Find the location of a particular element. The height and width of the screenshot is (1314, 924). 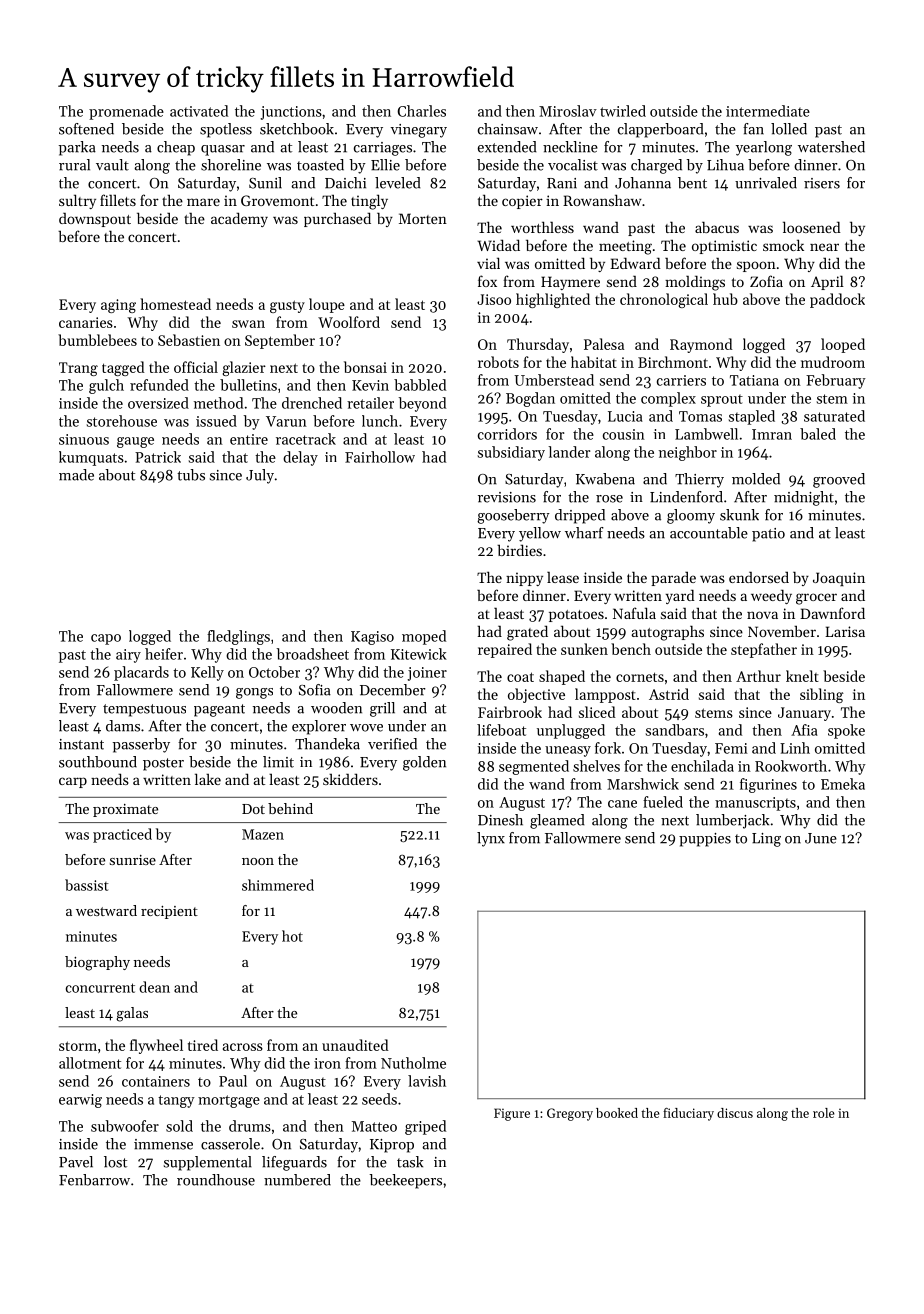

task is located at coordinates (410, 1162).
